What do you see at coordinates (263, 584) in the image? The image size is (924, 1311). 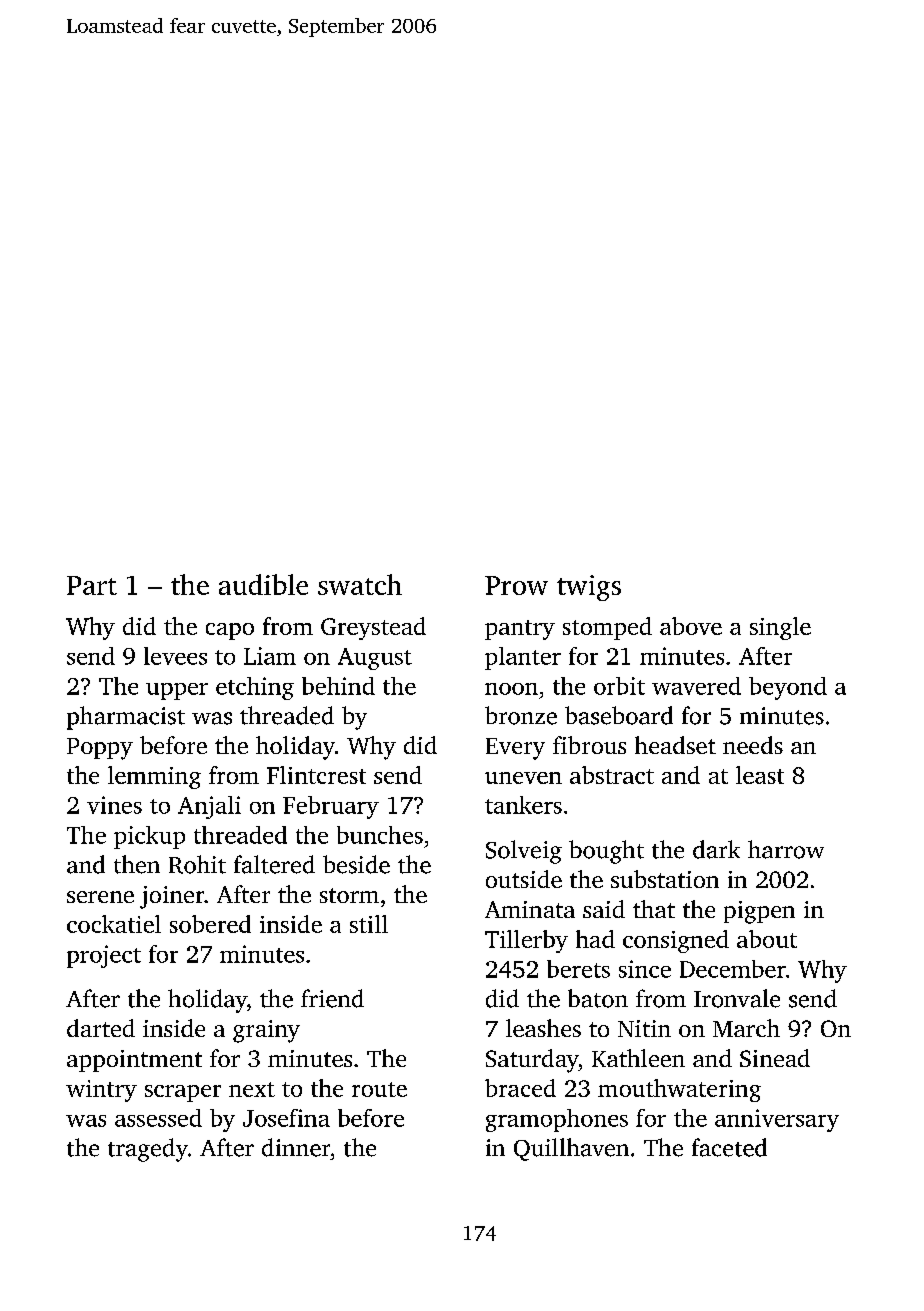 I see `audible` at bounding box center [263, 584].
